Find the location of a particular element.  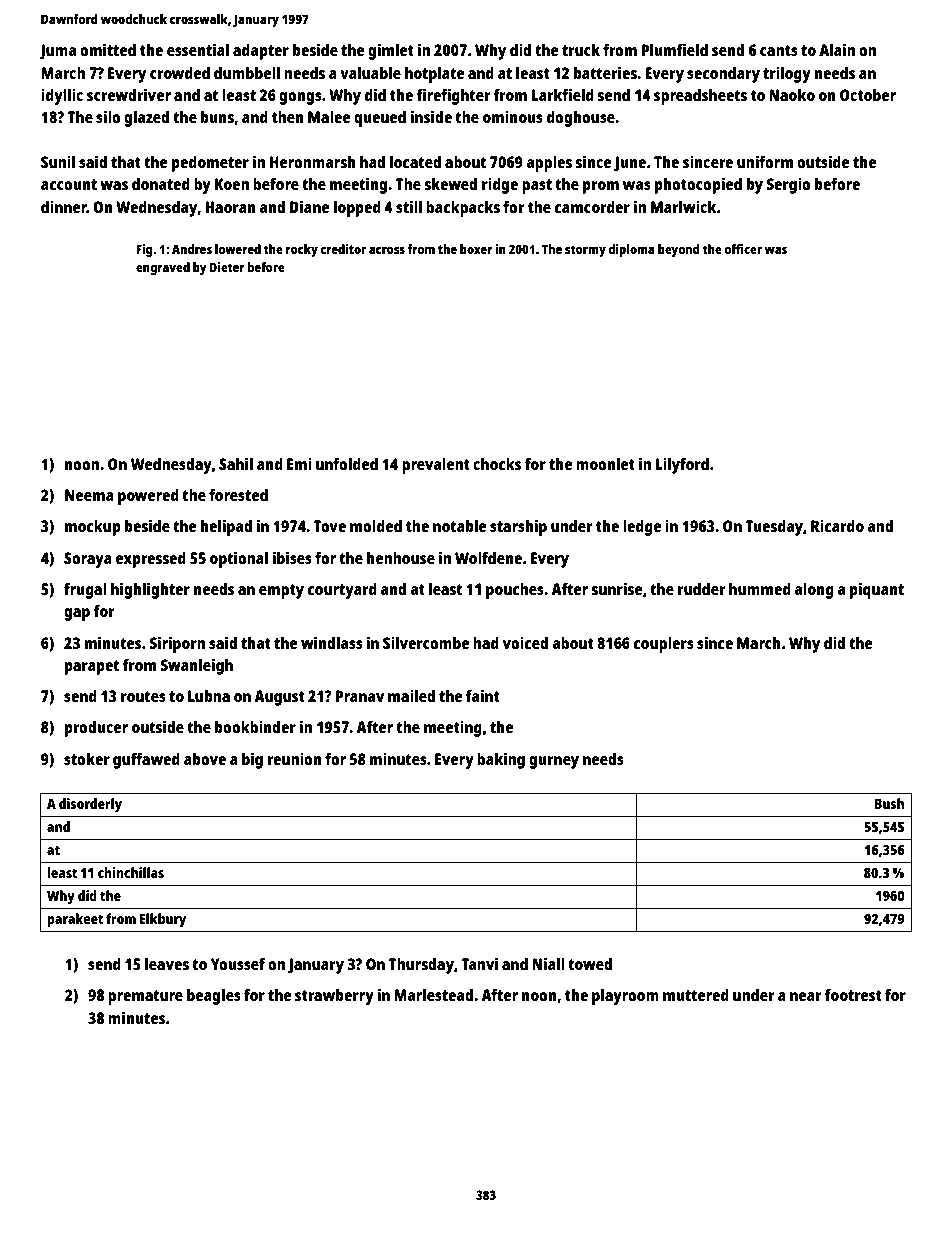

couplers is located at coordinates (664, 645).
